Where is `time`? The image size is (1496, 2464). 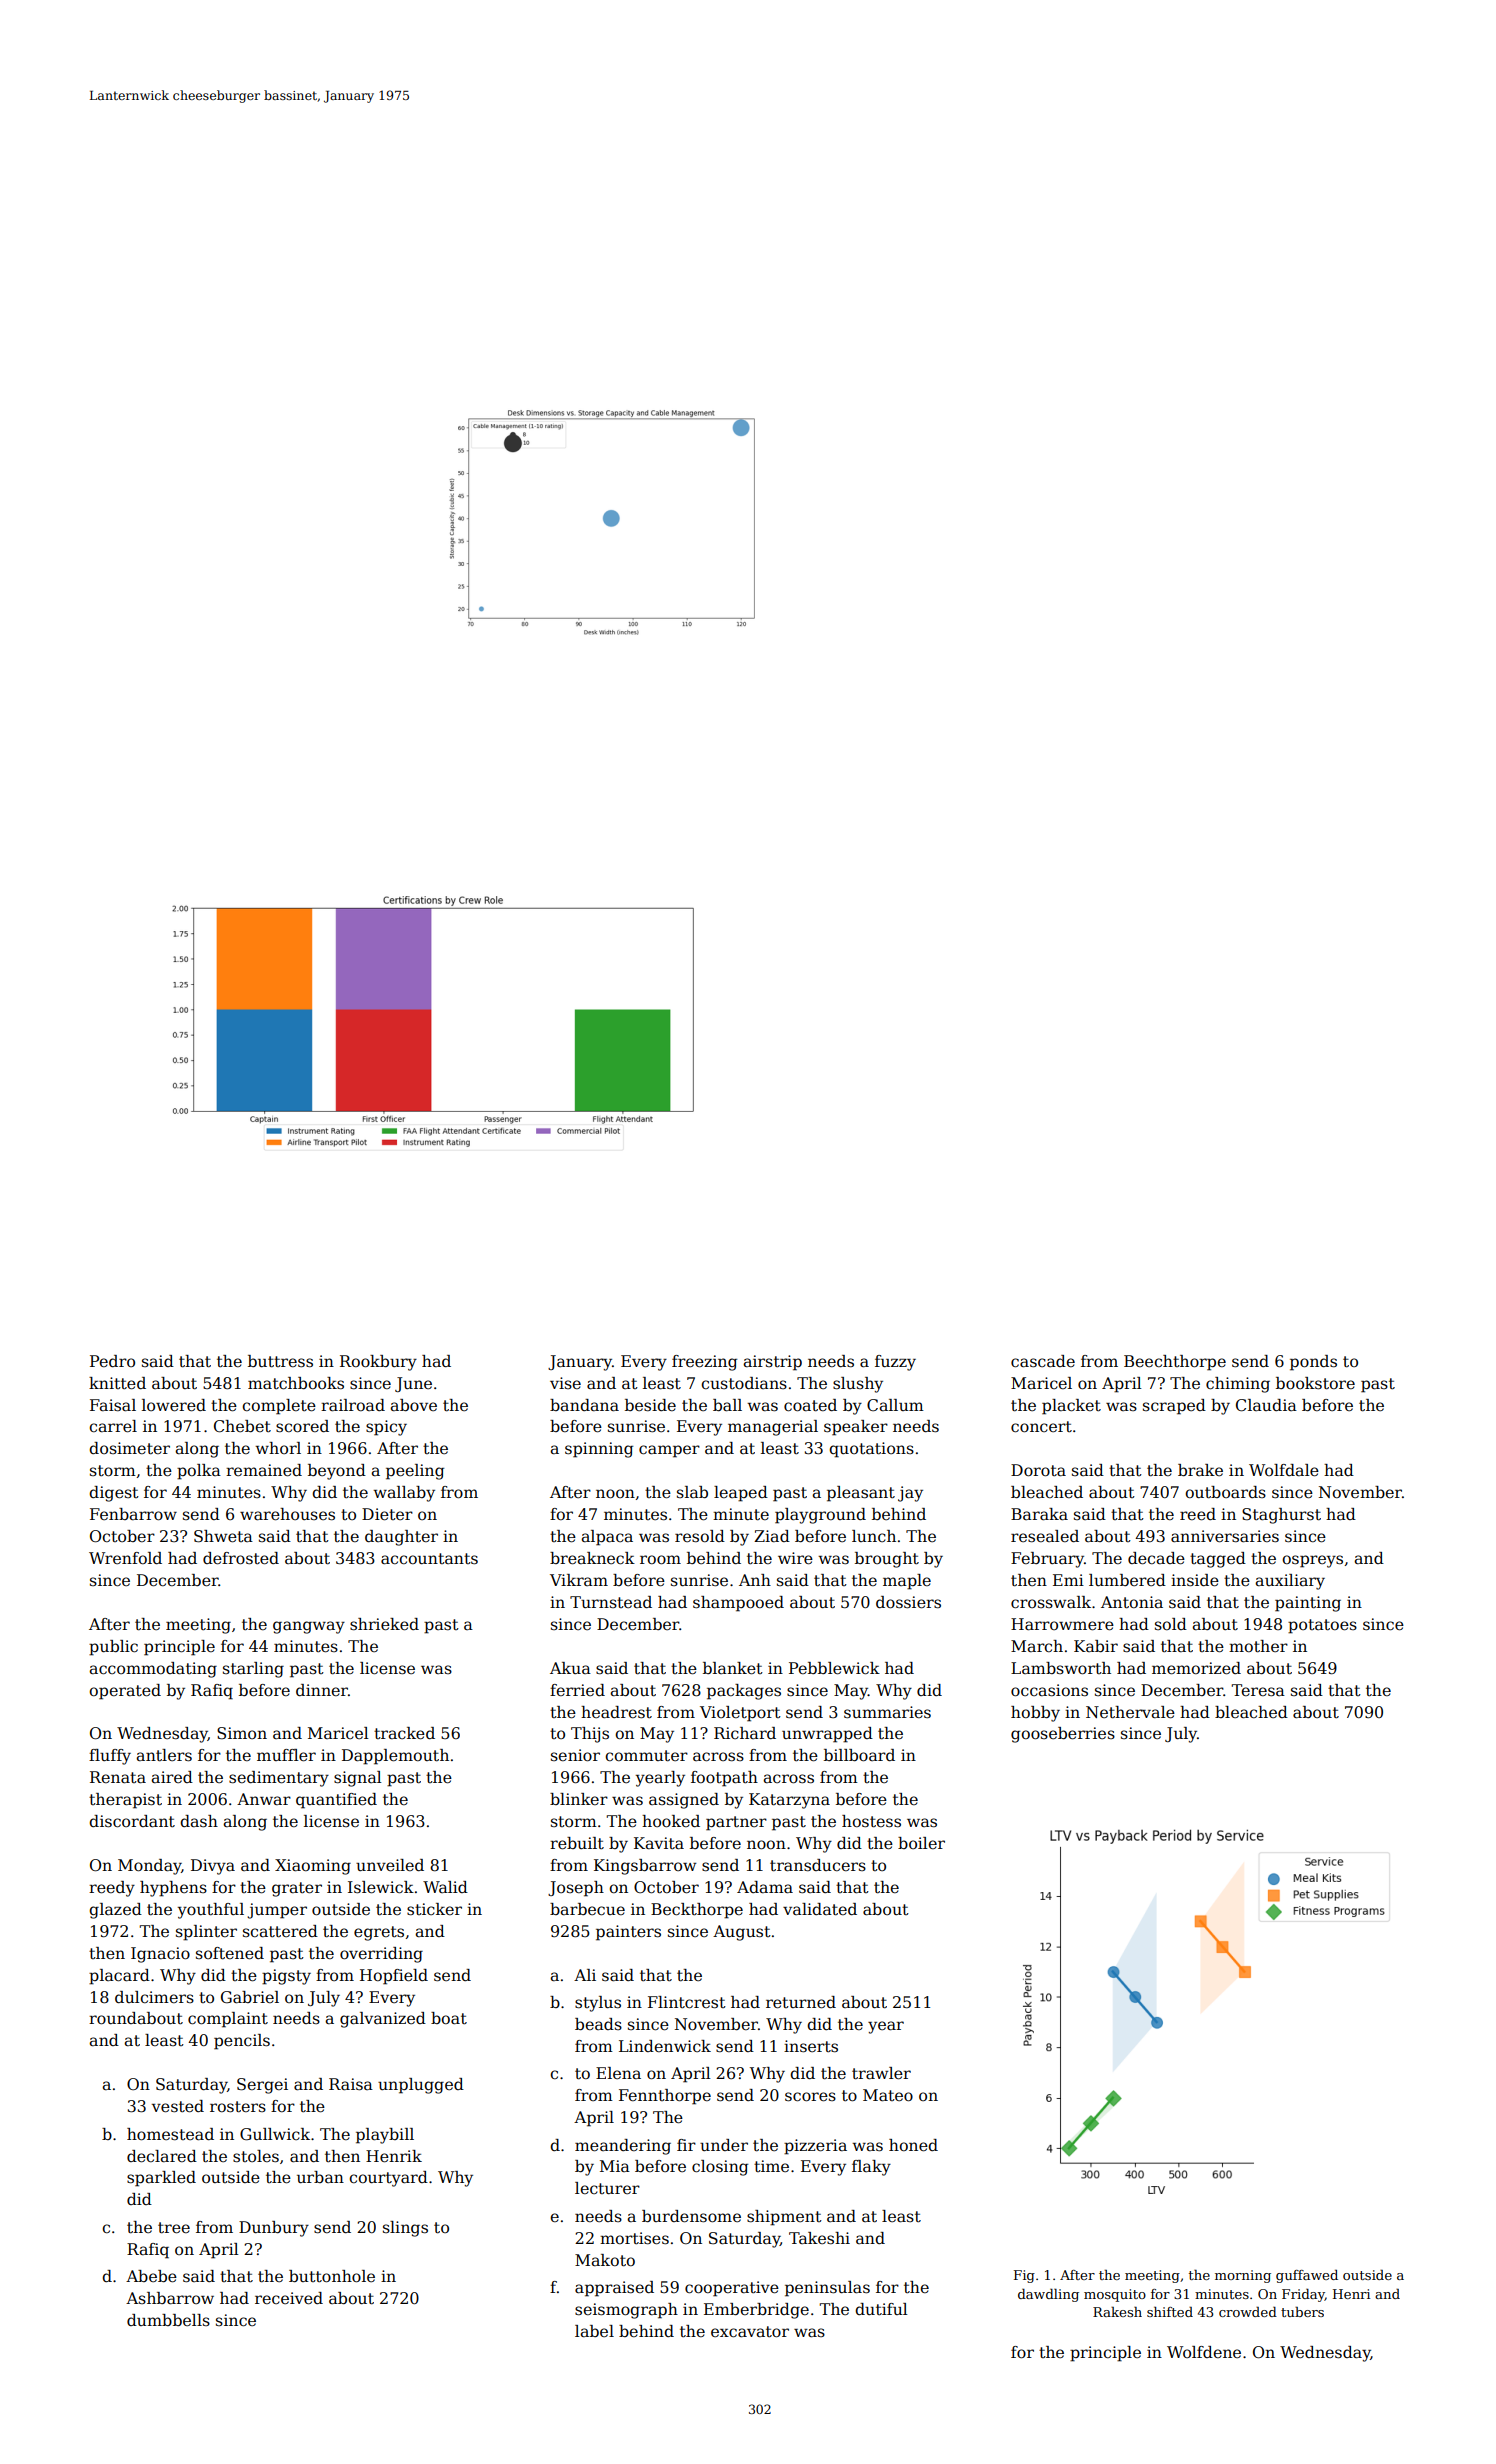 time is located at coordinates (771, 2166).
